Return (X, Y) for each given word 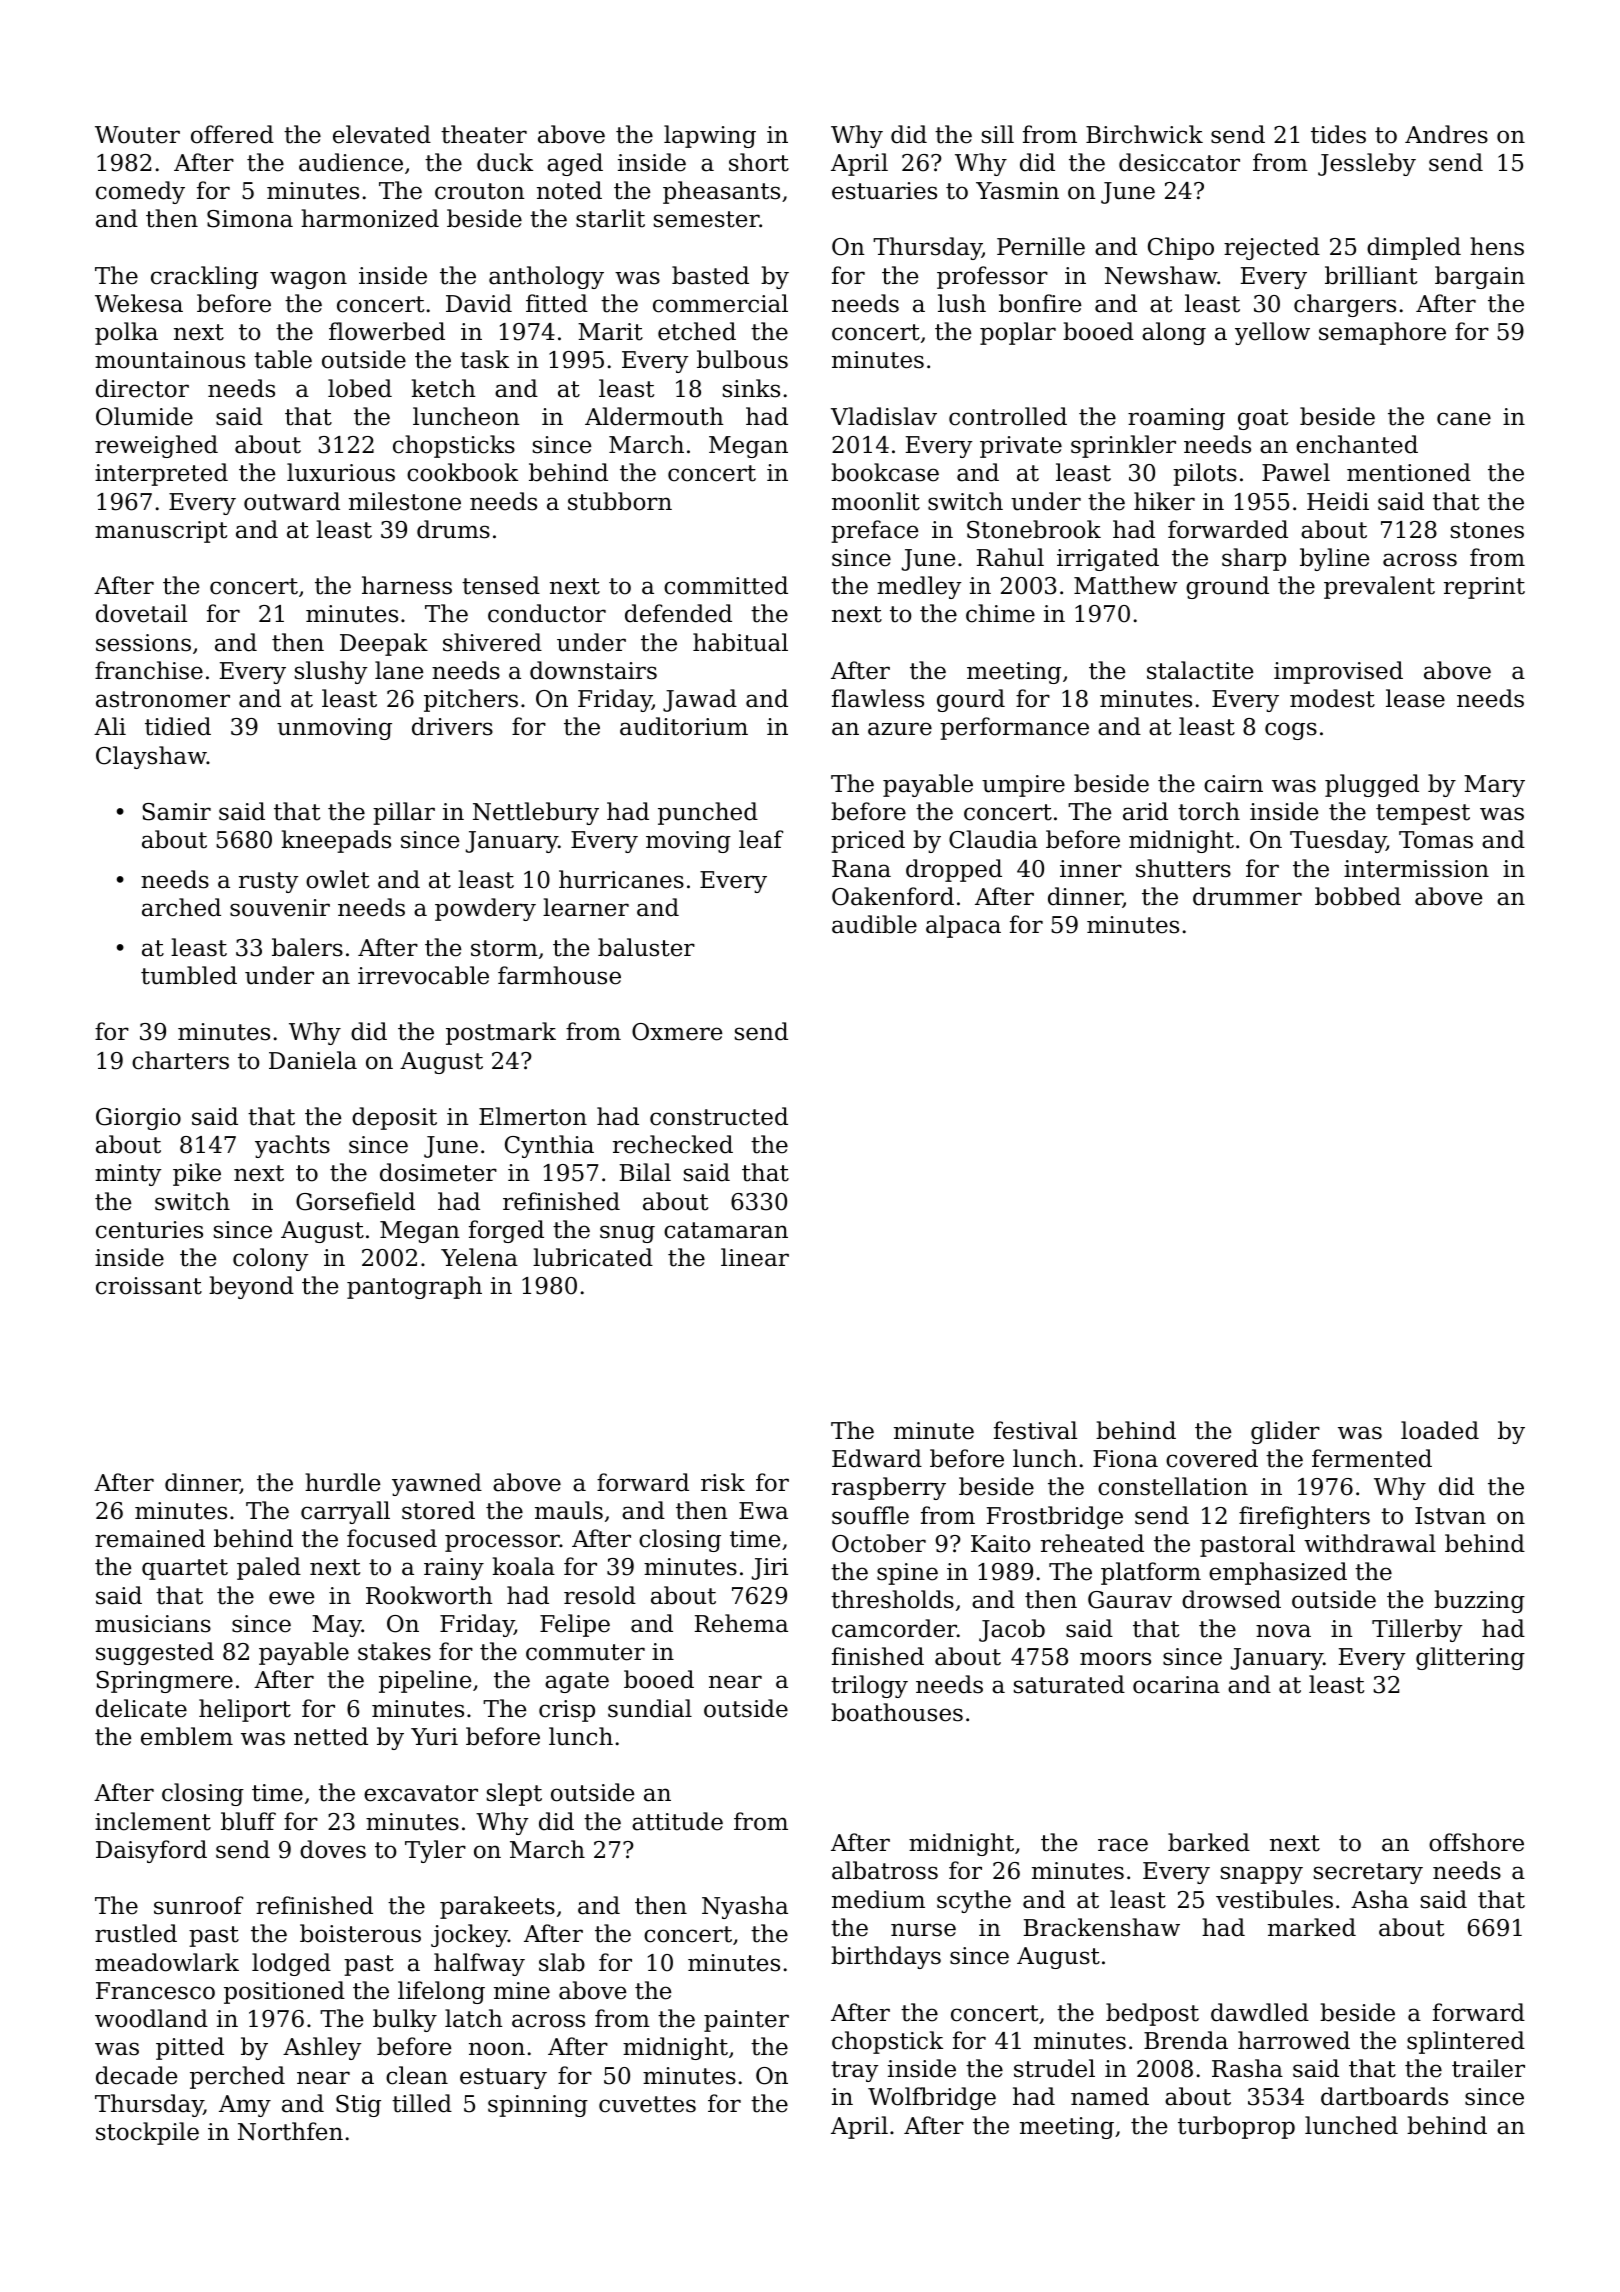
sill (998, 134)
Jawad (700, 700)
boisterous (360, 1933)
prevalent (1379, 587)
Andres (1446, 134)
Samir (176, 812)
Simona (250, 219)
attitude (677, 1821)
